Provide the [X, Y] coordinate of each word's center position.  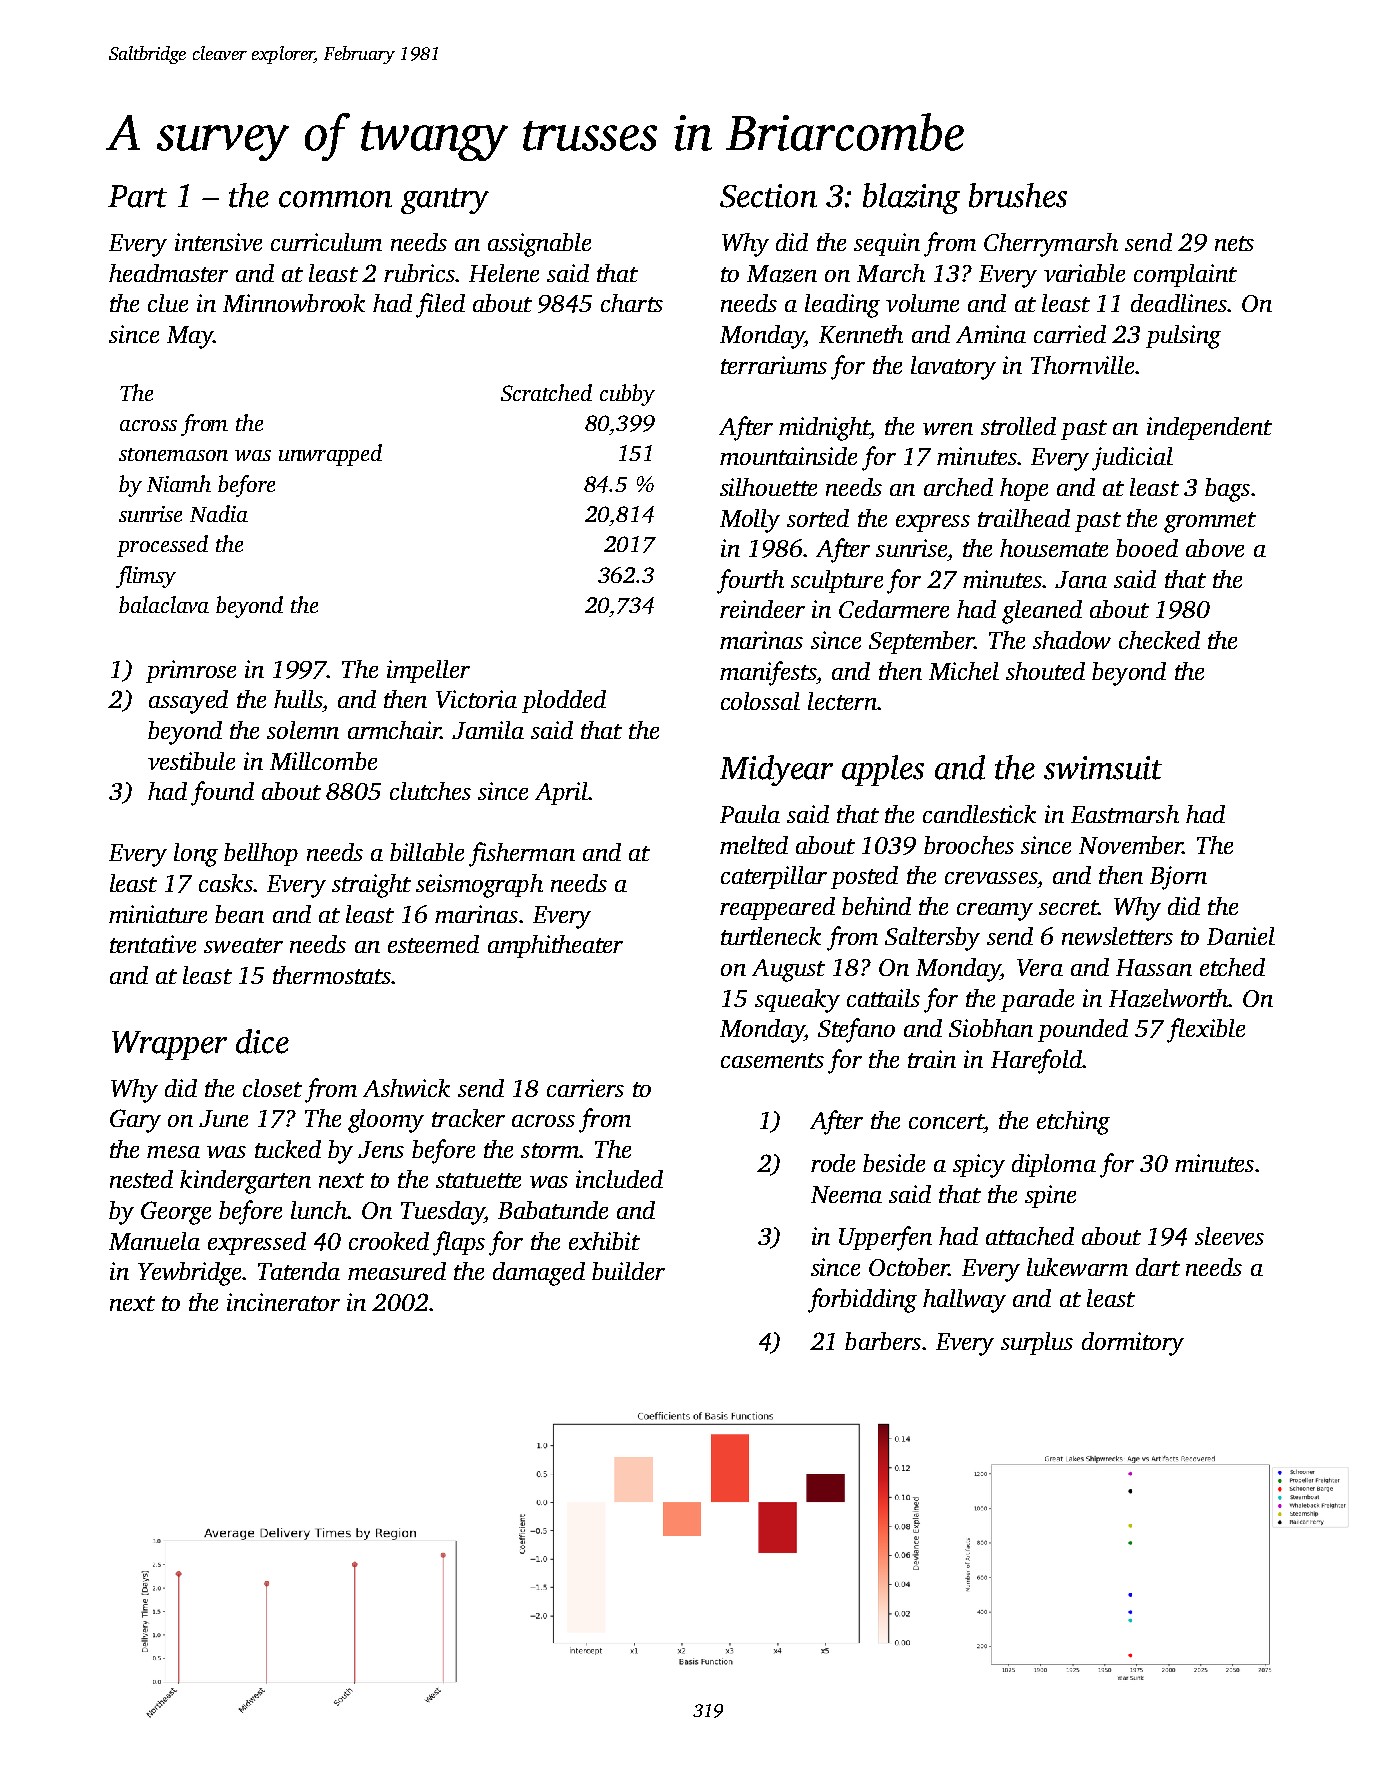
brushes [1018, 195]
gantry [445, 201]
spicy [979, 1166]
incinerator [283, 1302]
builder [628, 1271]
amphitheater [555, 946]
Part [137, 196]
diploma [1054, 1165]
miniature [158, 914]
